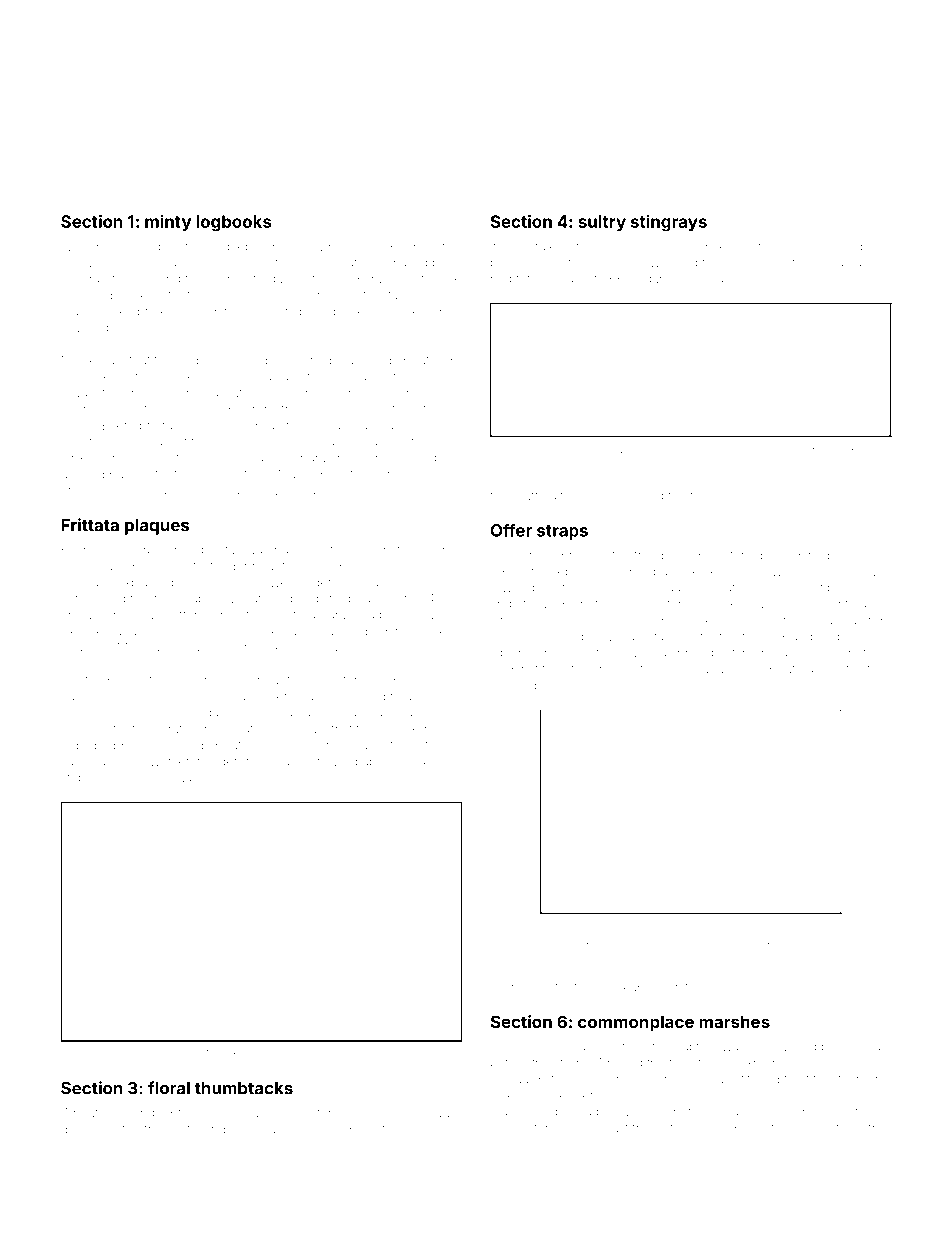  I want to click on Wednesday, so click(242, 459).
